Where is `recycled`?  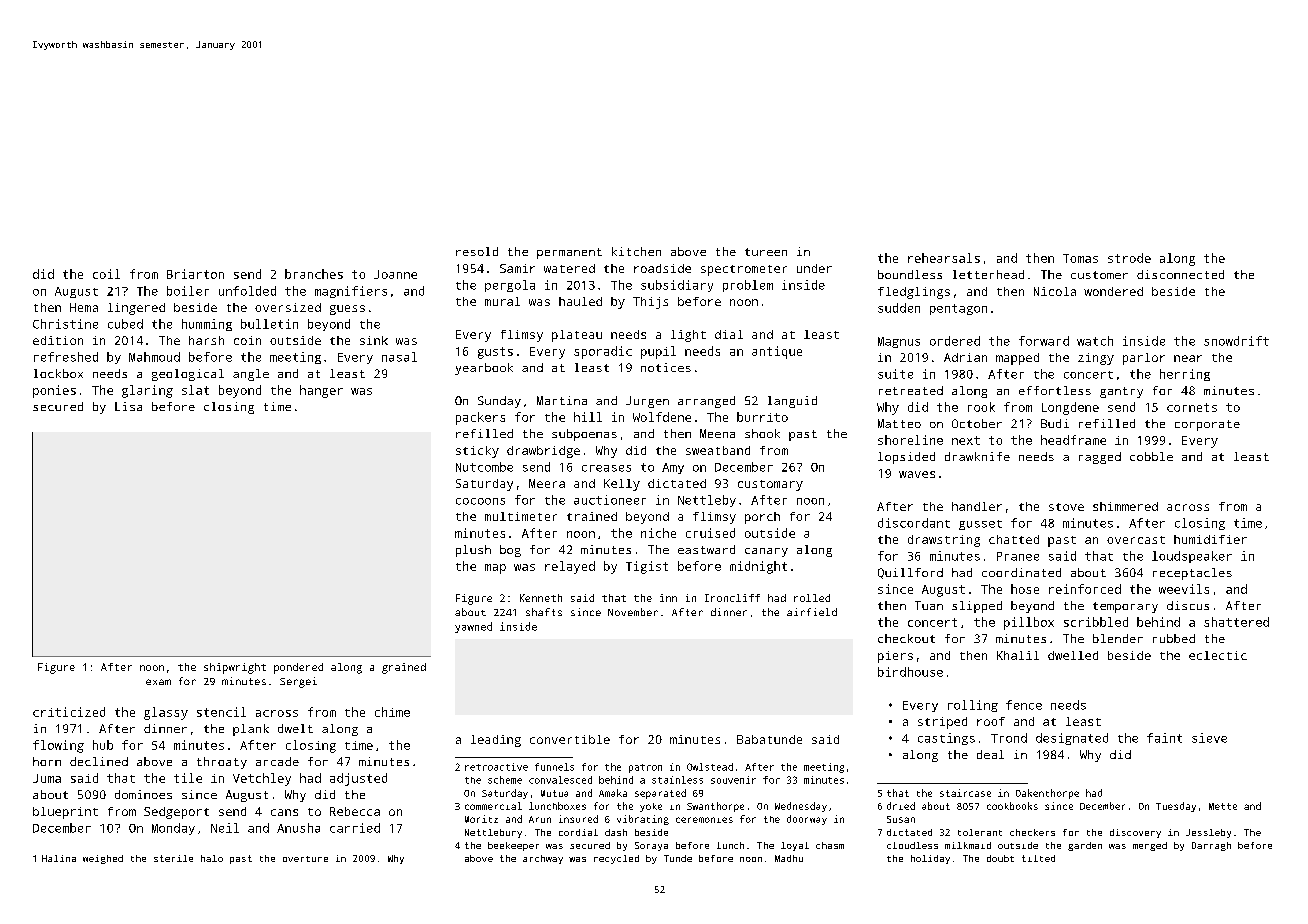
recycled is located at coordinates (616, 859).
